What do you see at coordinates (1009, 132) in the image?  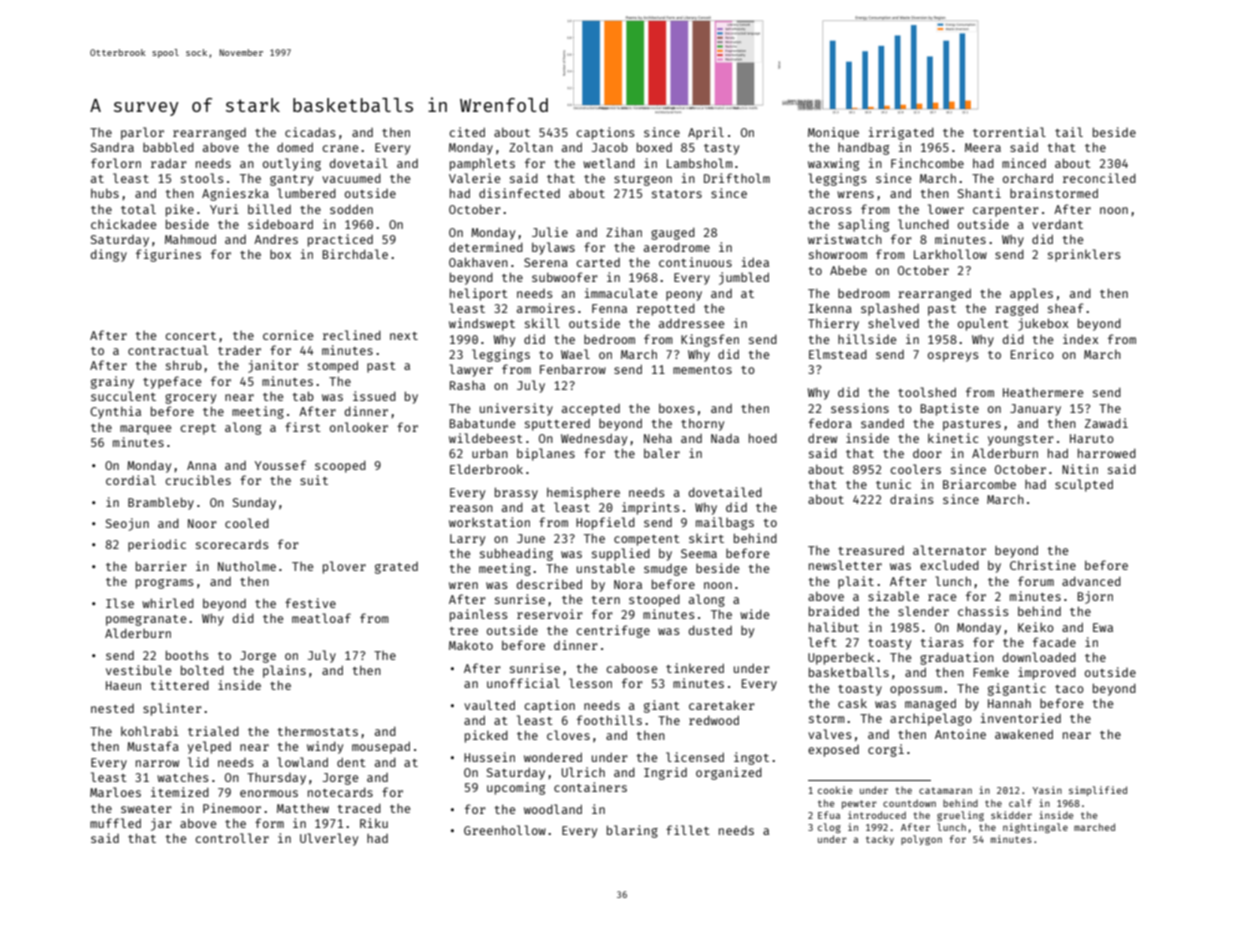 I see `torrential` at bounding box center [1009, 132].
